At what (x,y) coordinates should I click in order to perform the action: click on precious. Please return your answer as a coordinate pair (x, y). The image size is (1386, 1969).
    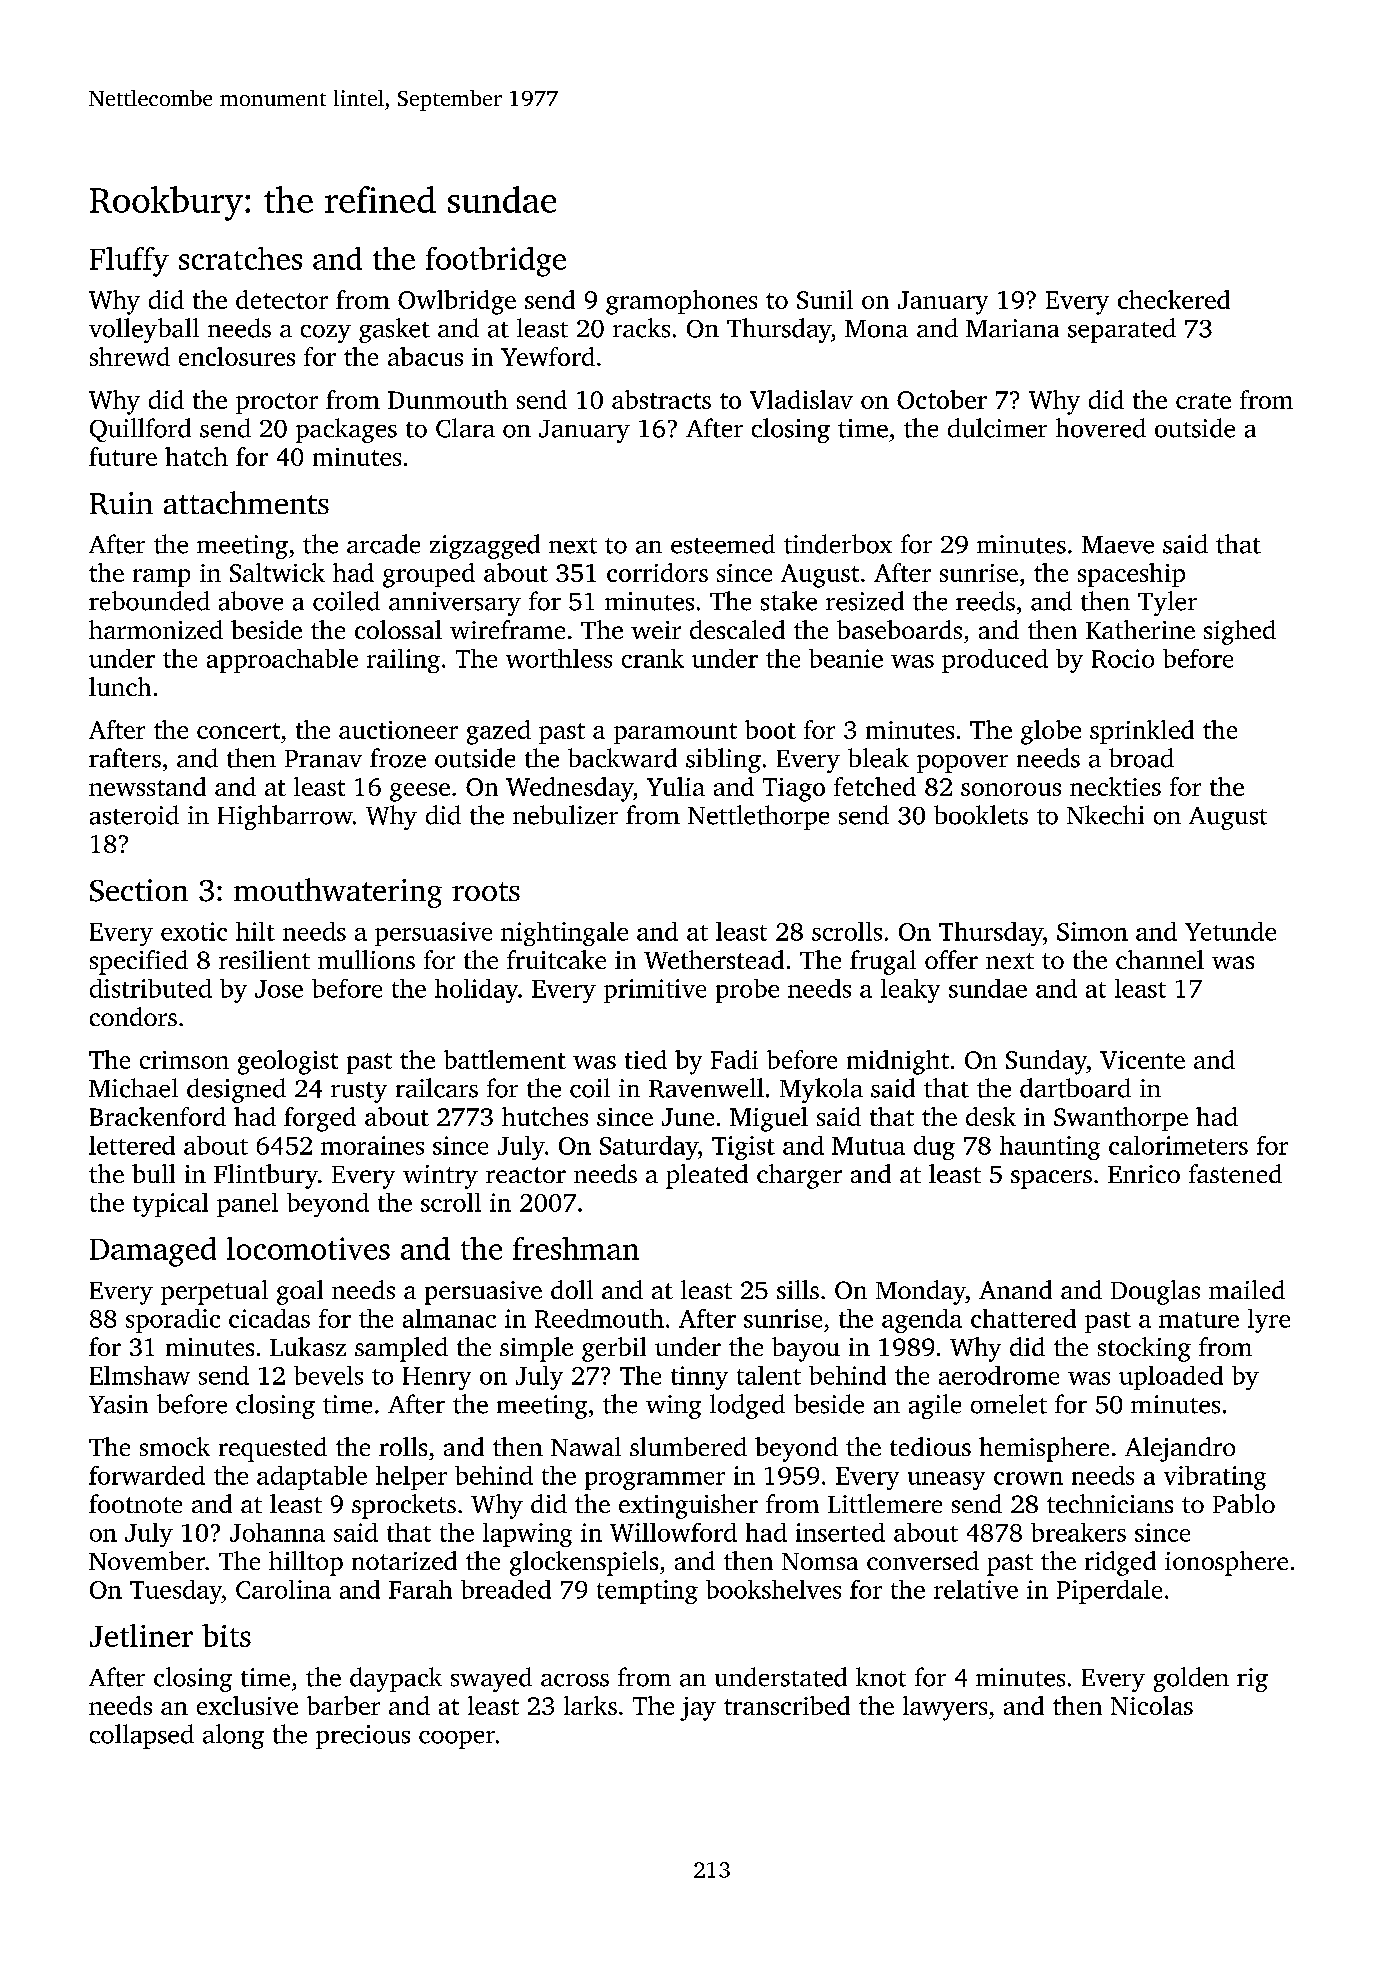
    Looking at the image, I should click on (363, 1737).
